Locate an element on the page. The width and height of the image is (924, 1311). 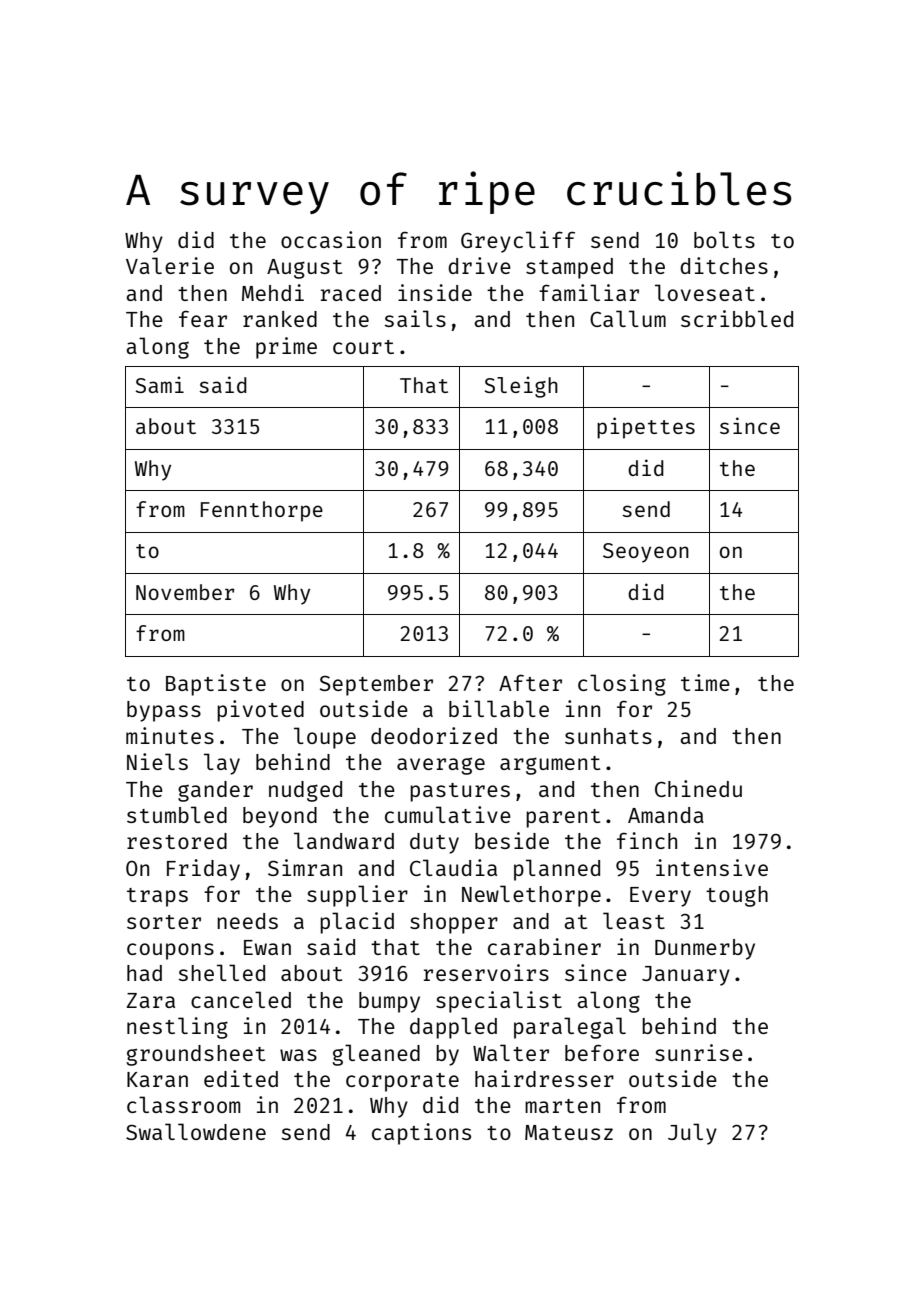
pastures is located at coordinates (460, 792).
